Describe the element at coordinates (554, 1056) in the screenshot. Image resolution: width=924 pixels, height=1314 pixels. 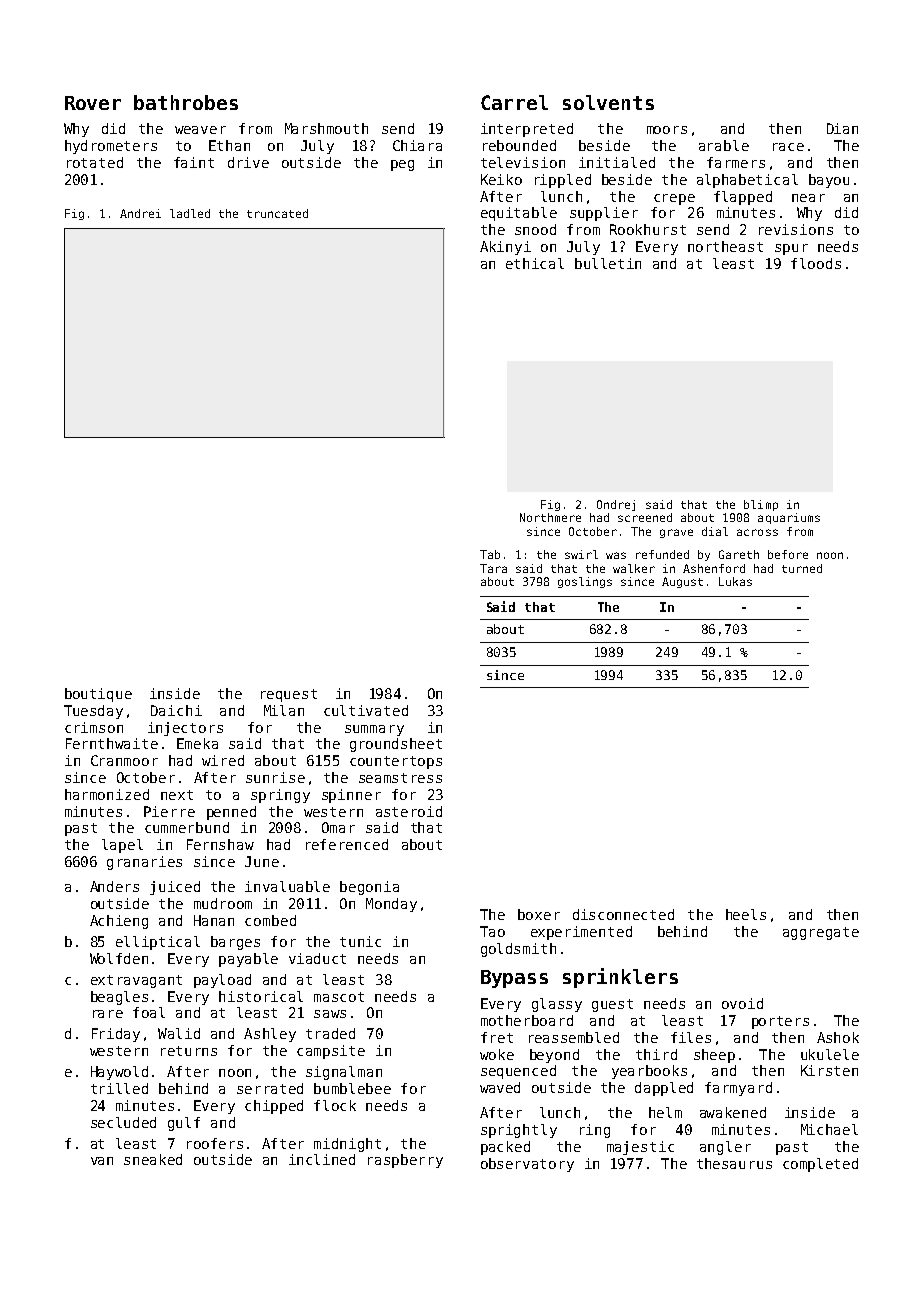
I see `beyond` at that location.
